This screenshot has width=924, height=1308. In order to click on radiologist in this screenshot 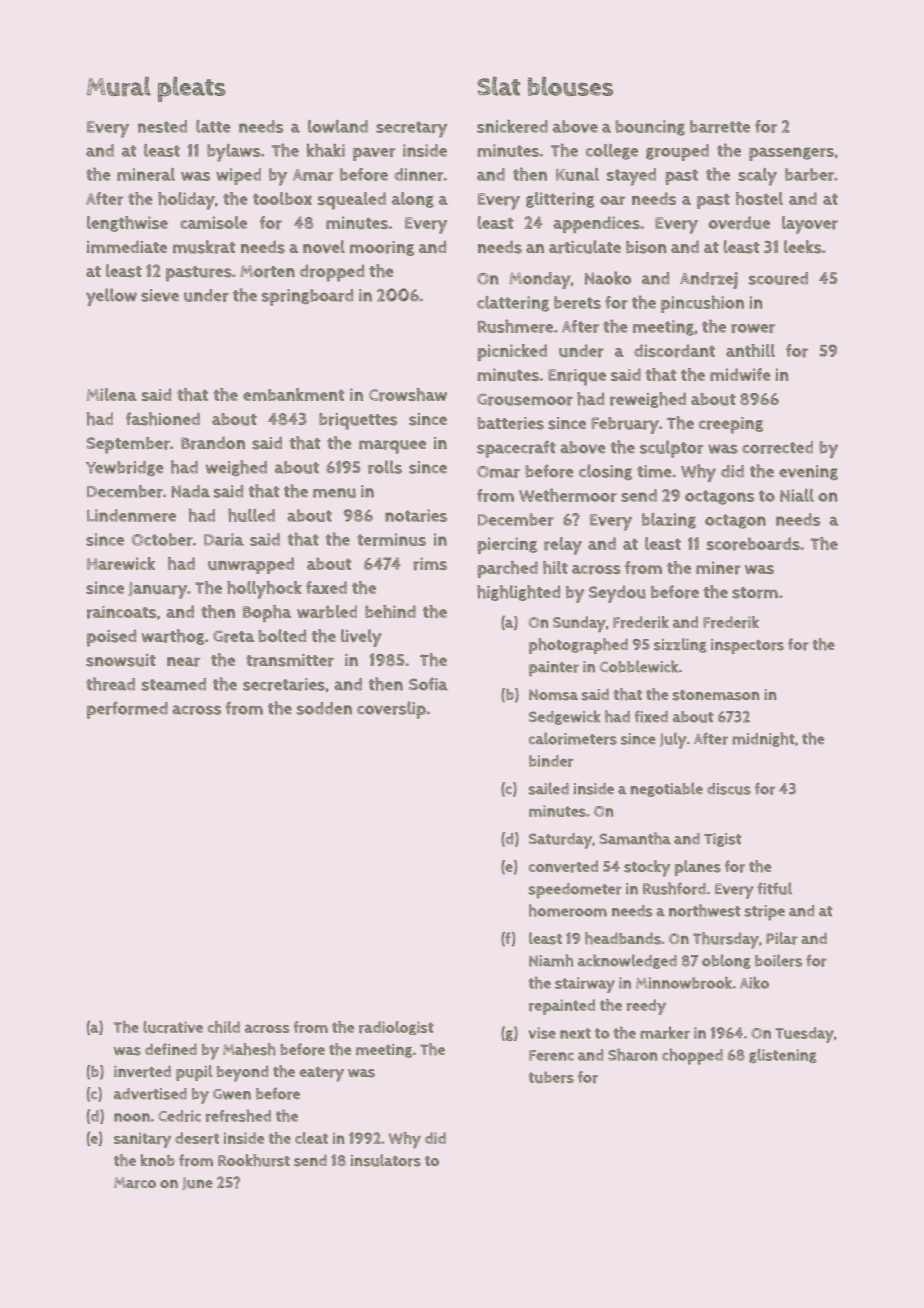, I will do `click(396, 1028)`.
